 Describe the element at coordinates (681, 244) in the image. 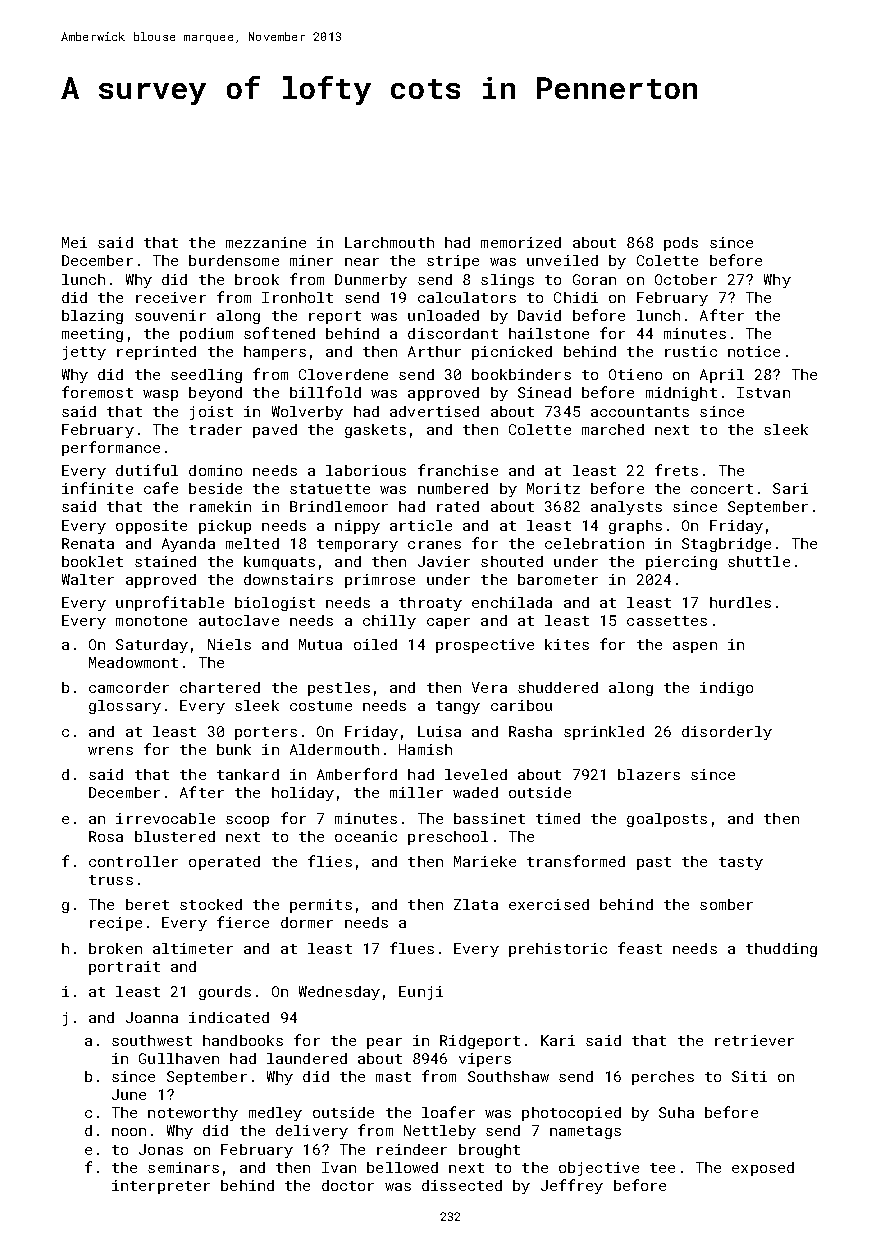

I see `pods` at that location.
